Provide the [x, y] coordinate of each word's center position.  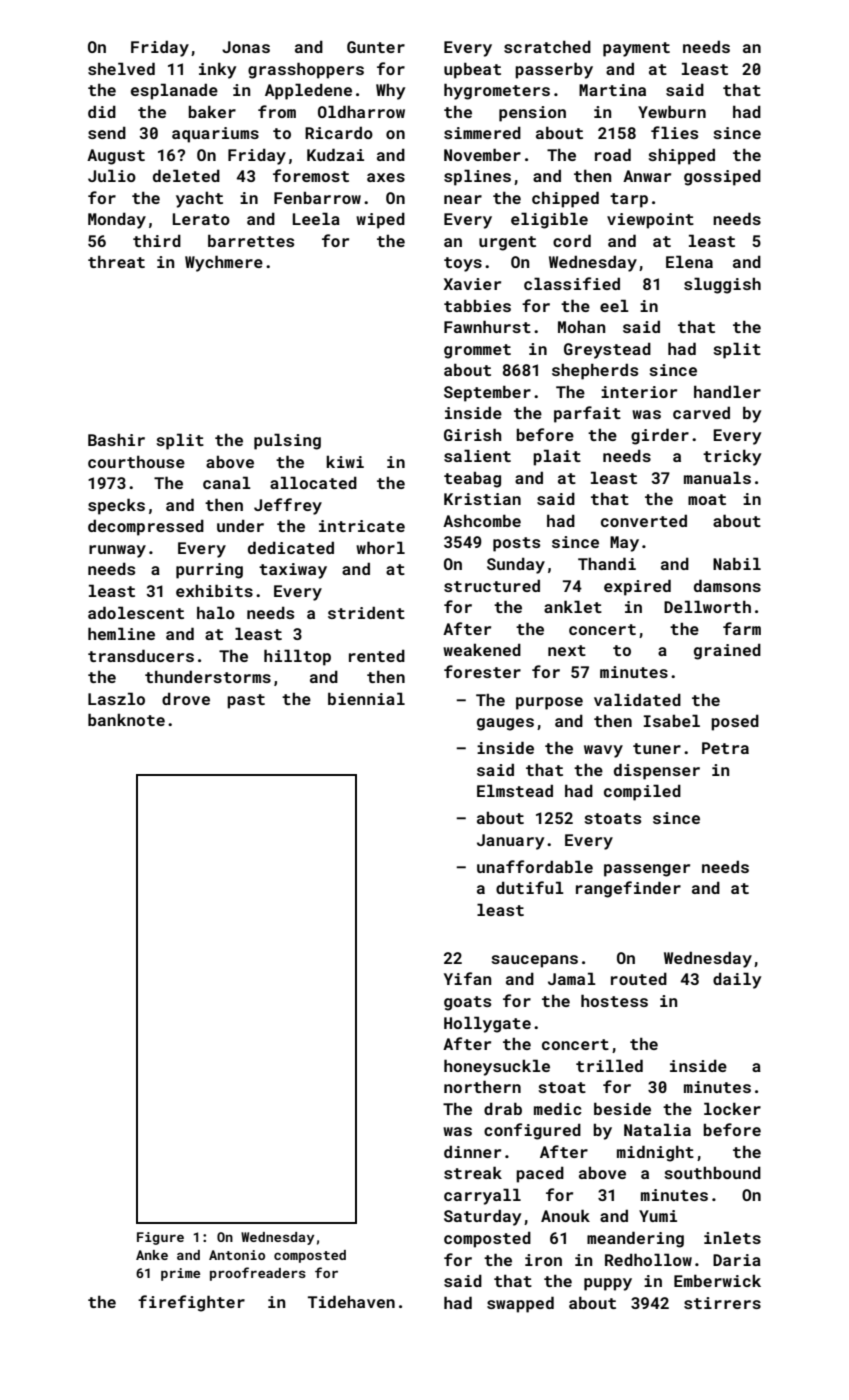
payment [636, 49]
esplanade [174, 91]
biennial [366, 698]
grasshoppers [306, 70]
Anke [152, 1255]
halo [216, 612]
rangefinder [628, 889]
